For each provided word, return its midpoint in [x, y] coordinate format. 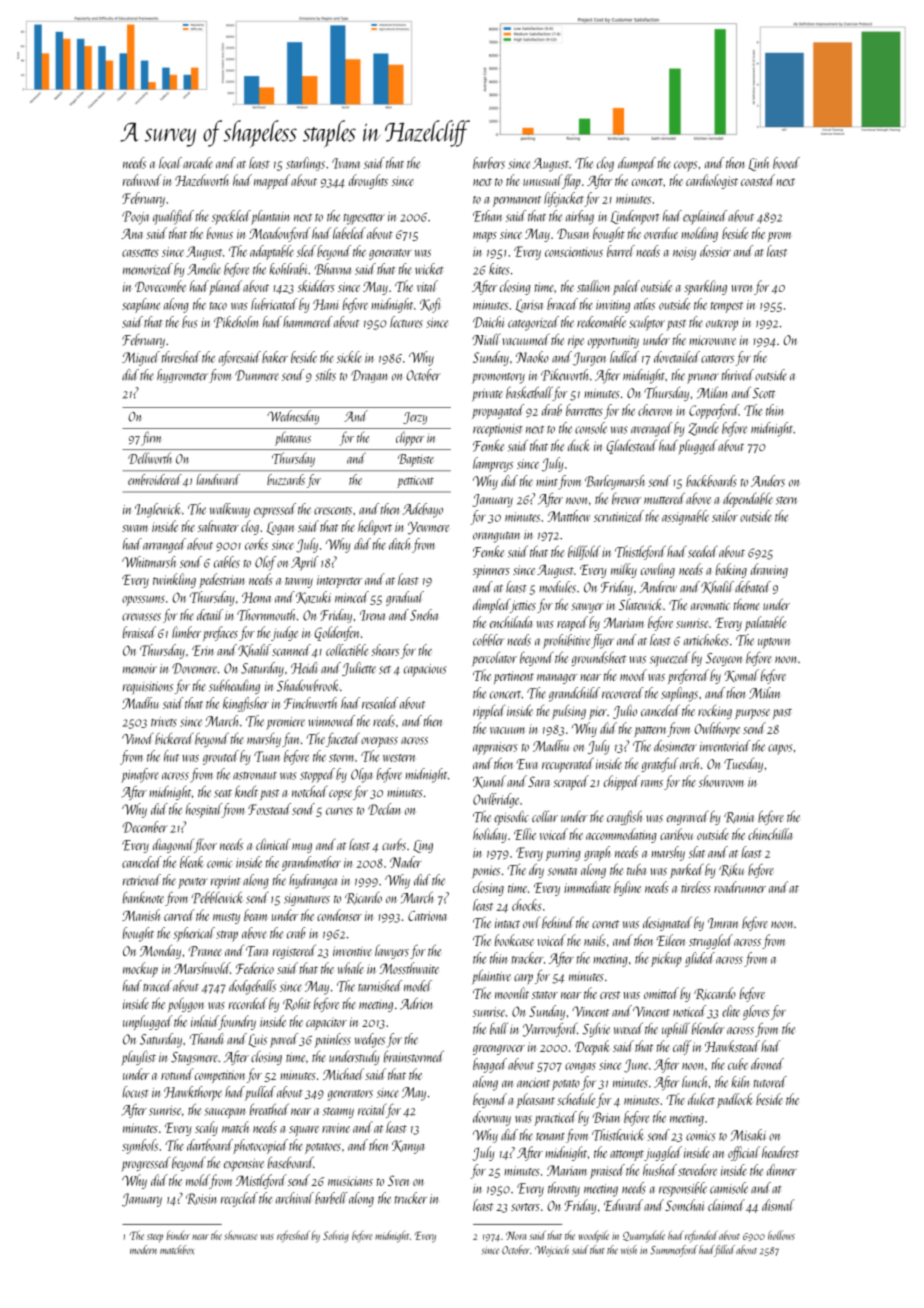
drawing [769, 570]
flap [571, 181]
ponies [486, 871]
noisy [684, 253]
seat [223, 794]
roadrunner [740, 887]
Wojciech [552, 1251]
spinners [491, 571]
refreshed [293, 1236]
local [170, 163]
